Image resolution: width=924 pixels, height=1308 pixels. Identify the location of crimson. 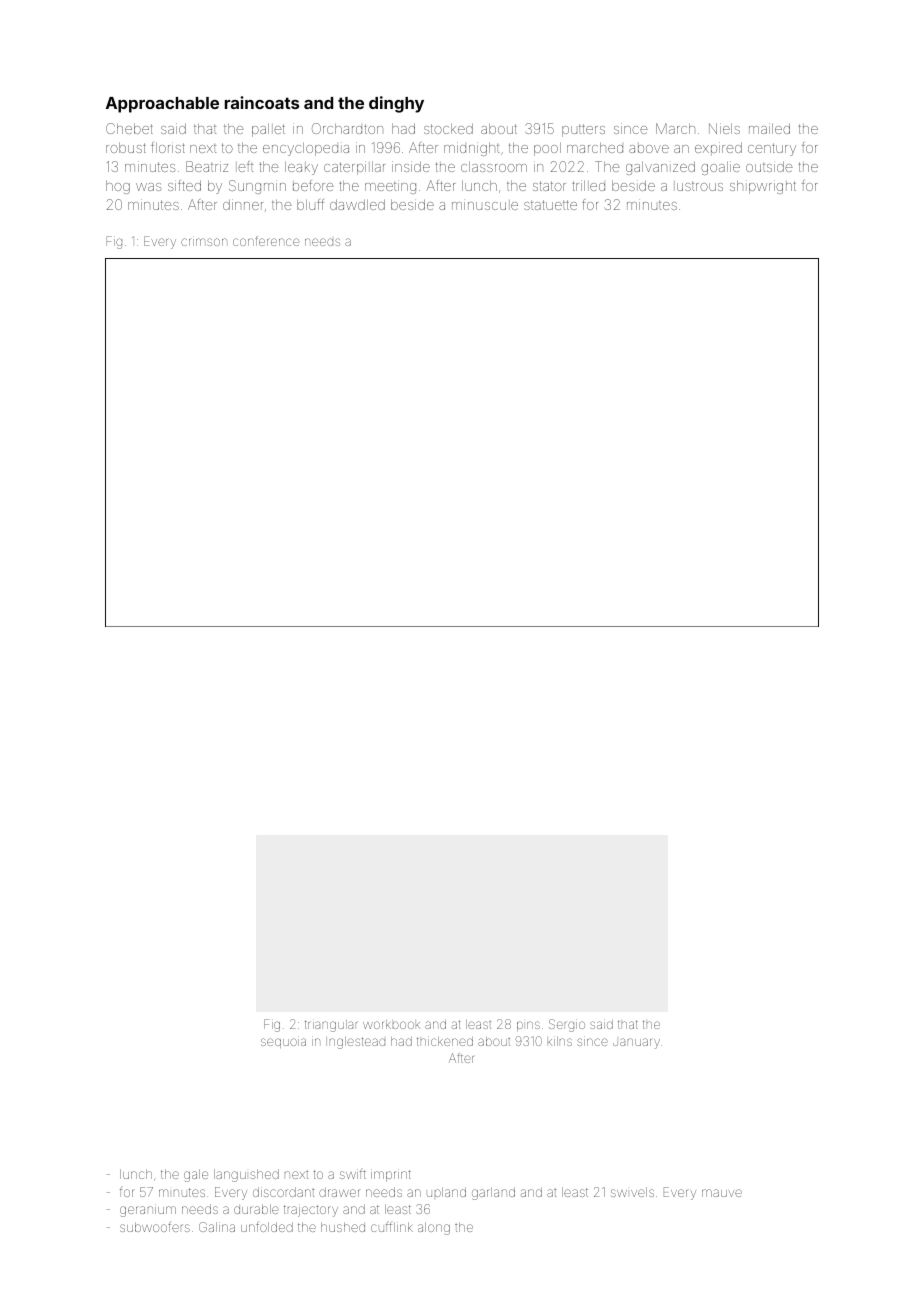
(204, 241).
